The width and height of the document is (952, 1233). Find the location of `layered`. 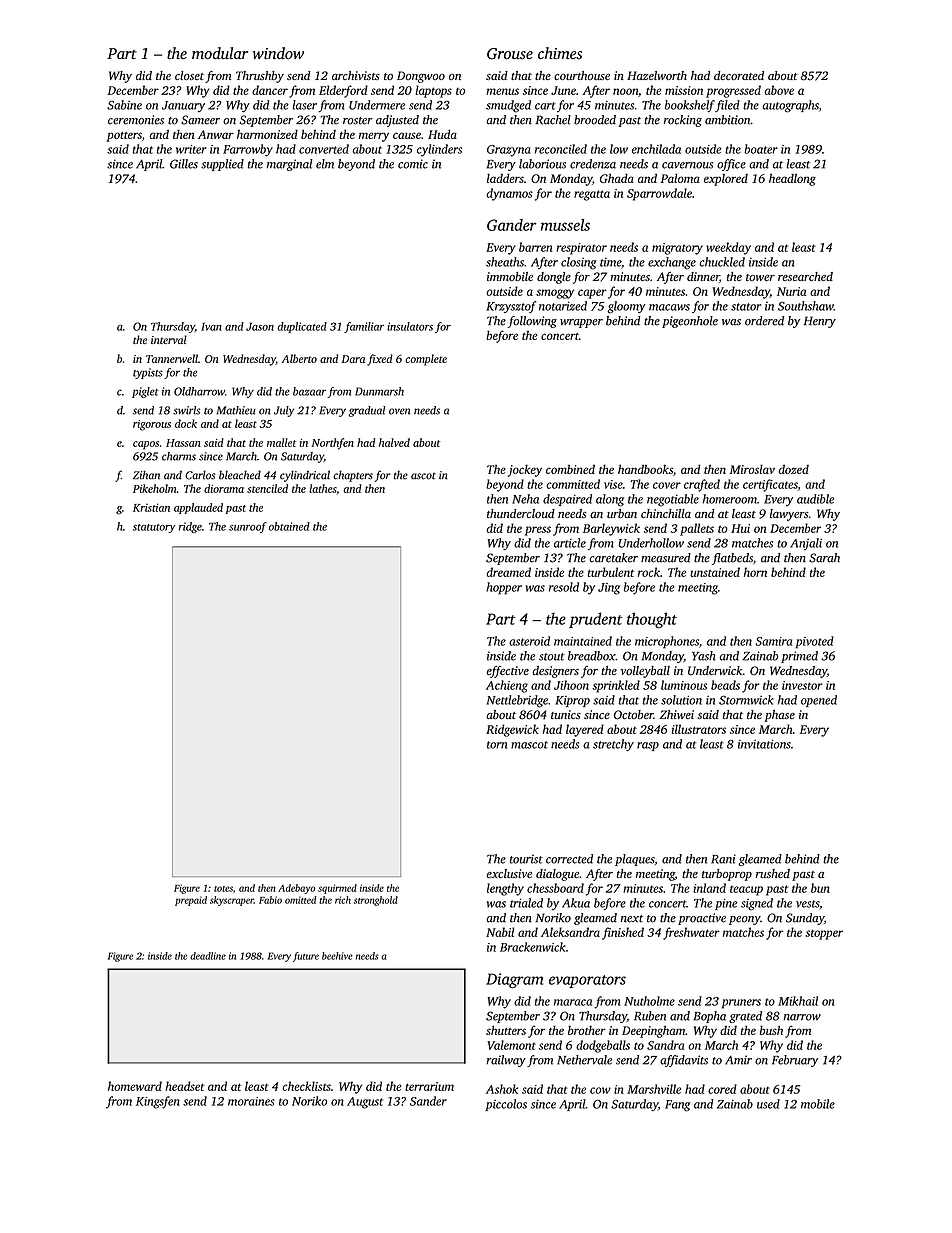

layered is located at coordinates (585, 730).
